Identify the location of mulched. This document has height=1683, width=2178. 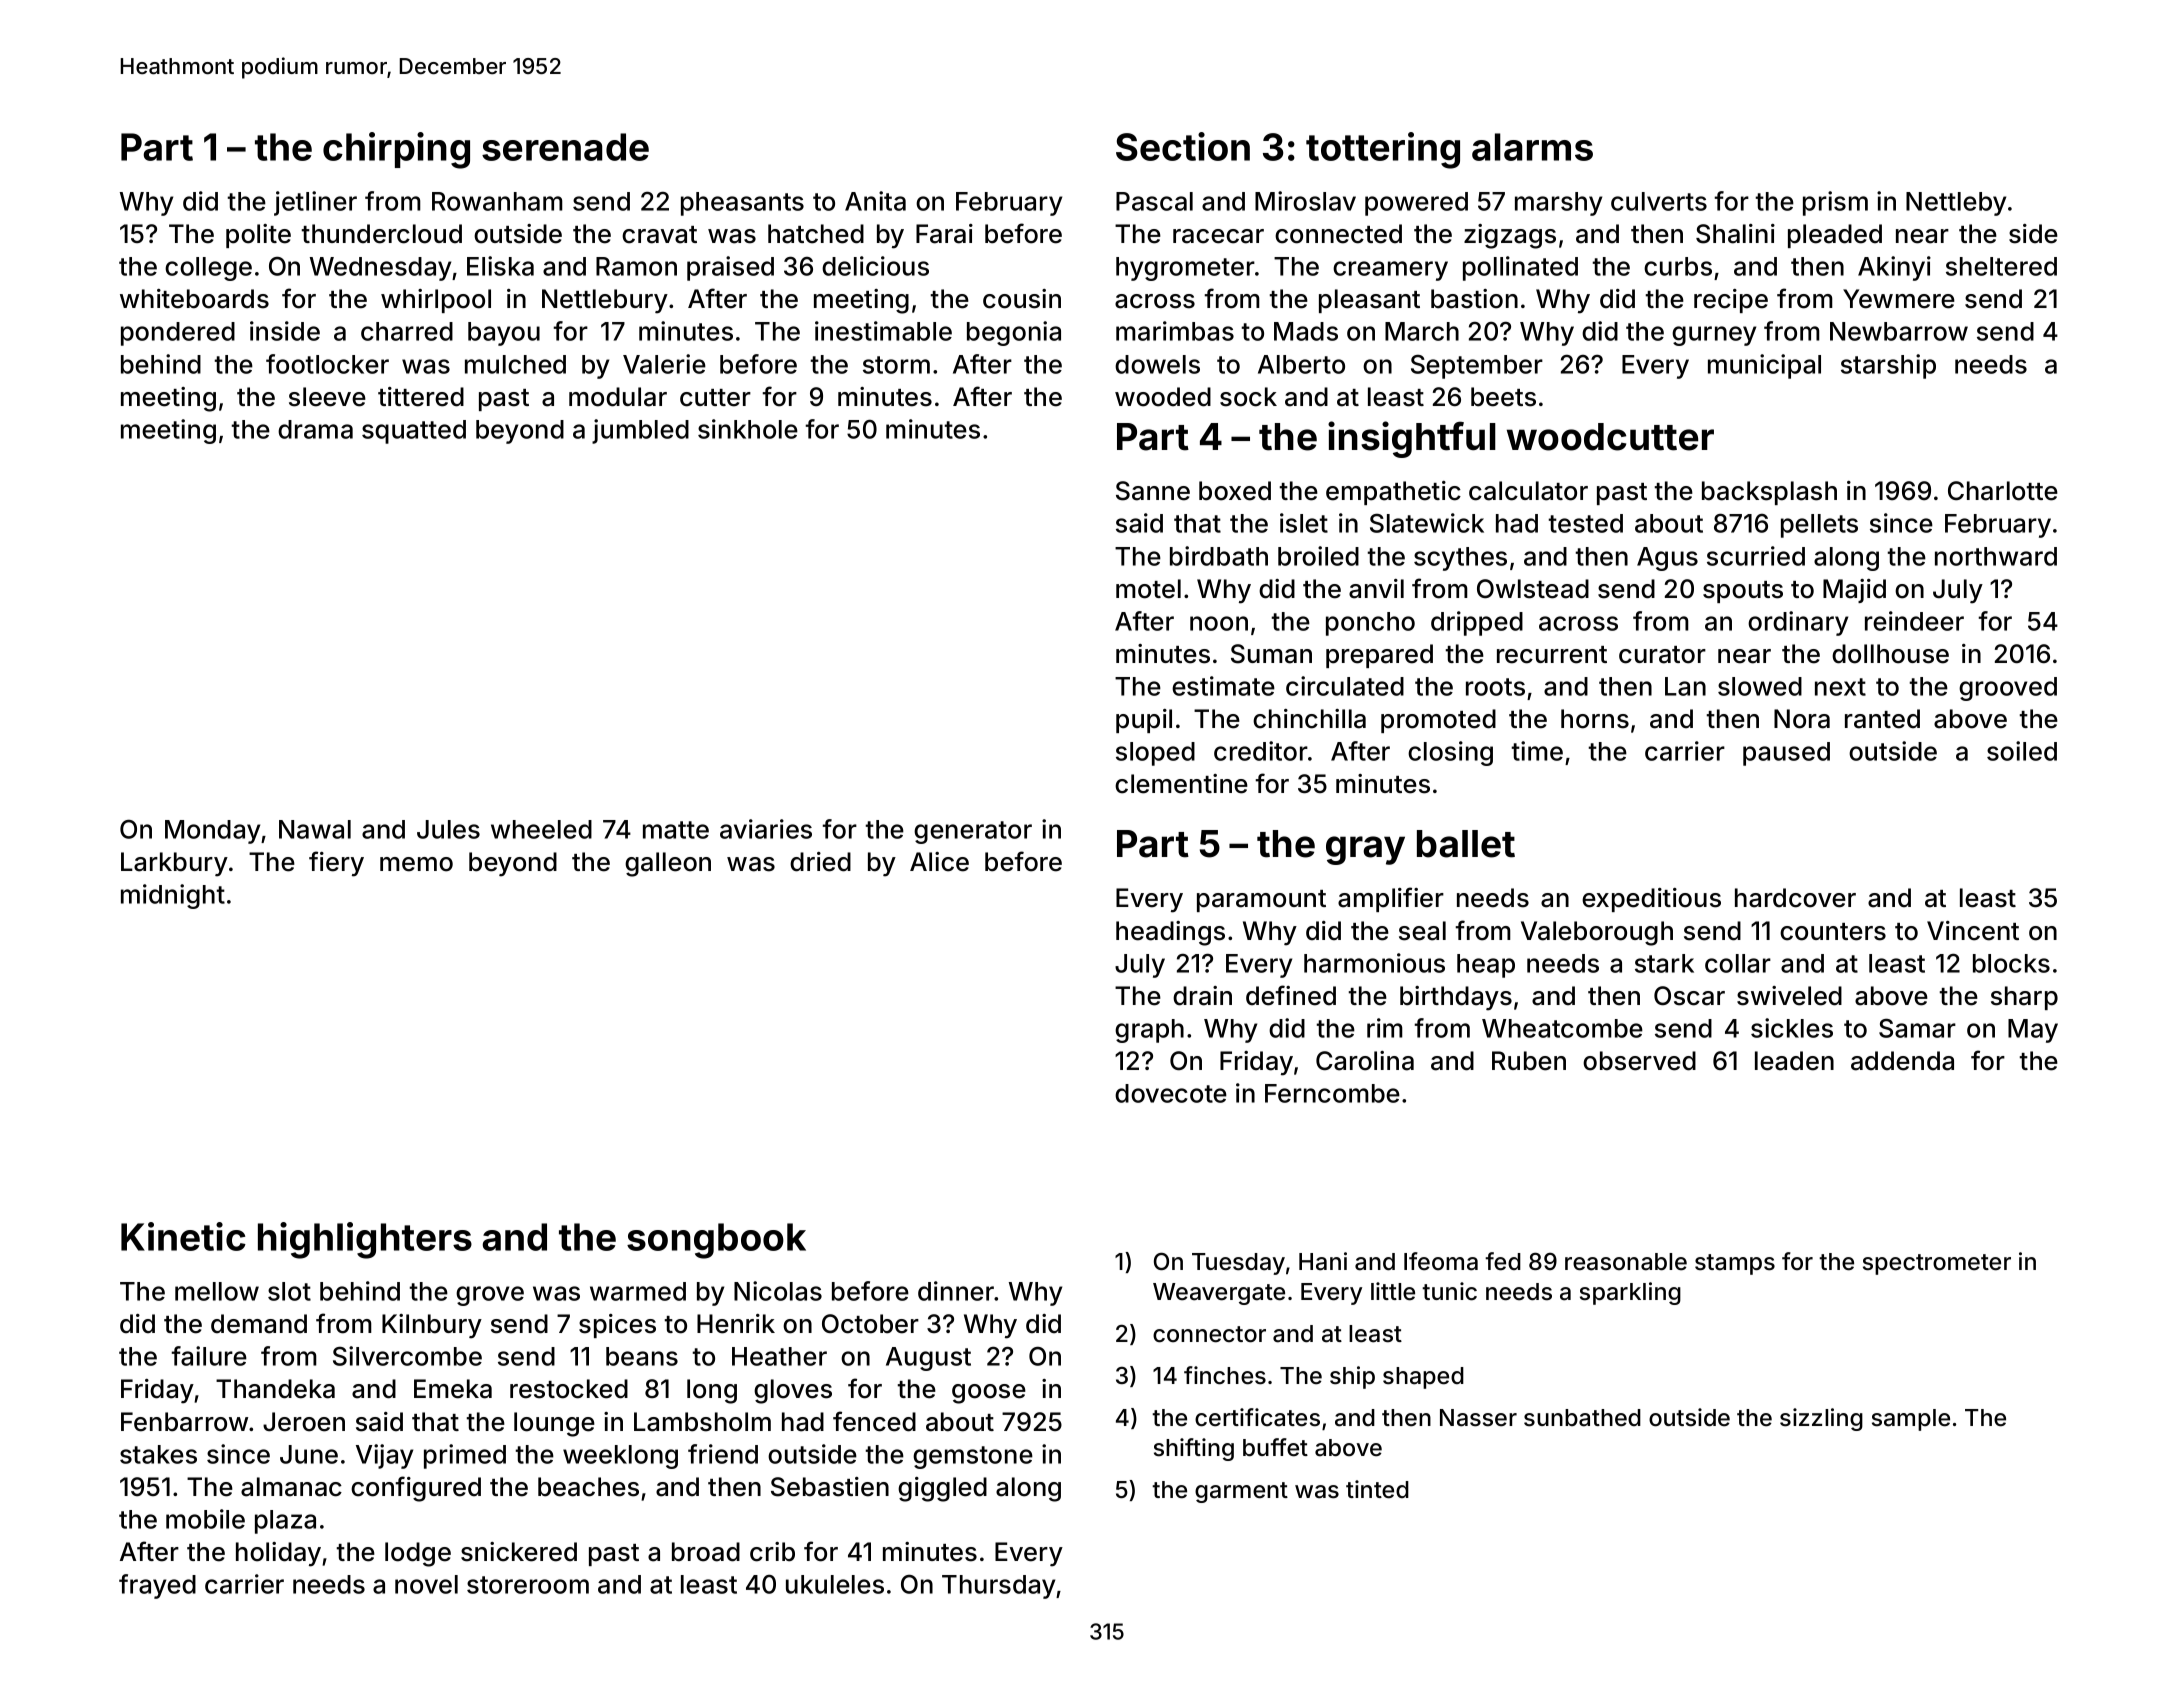
(515, 364).
